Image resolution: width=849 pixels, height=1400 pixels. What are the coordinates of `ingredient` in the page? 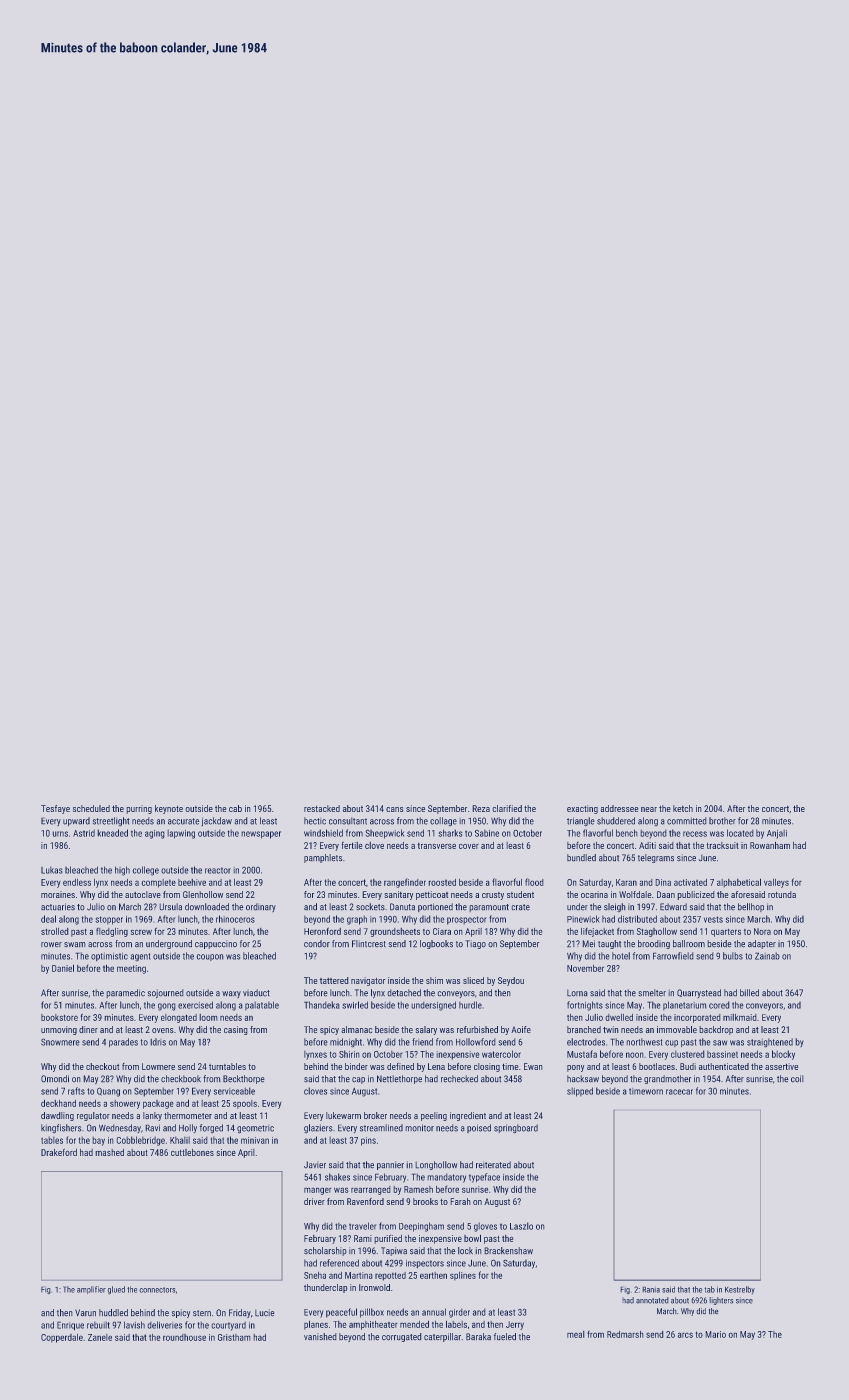 It's located at (468, 1116).
